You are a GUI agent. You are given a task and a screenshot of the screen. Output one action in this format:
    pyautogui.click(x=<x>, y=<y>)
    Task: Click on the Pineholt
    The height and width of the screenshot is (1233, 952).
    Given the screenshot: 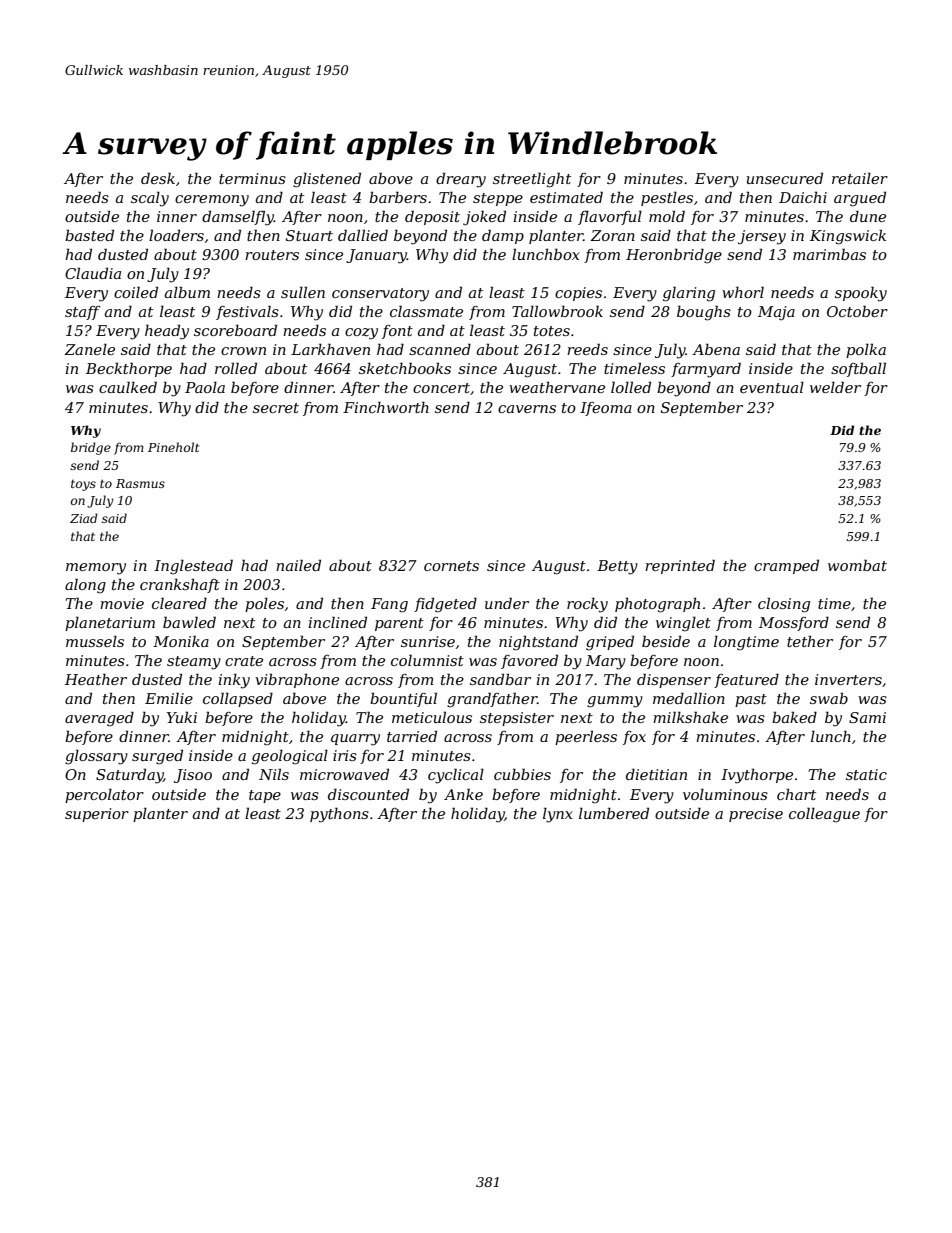 What is the action you would take?
    pyautogui.click(x=173, y=447)
